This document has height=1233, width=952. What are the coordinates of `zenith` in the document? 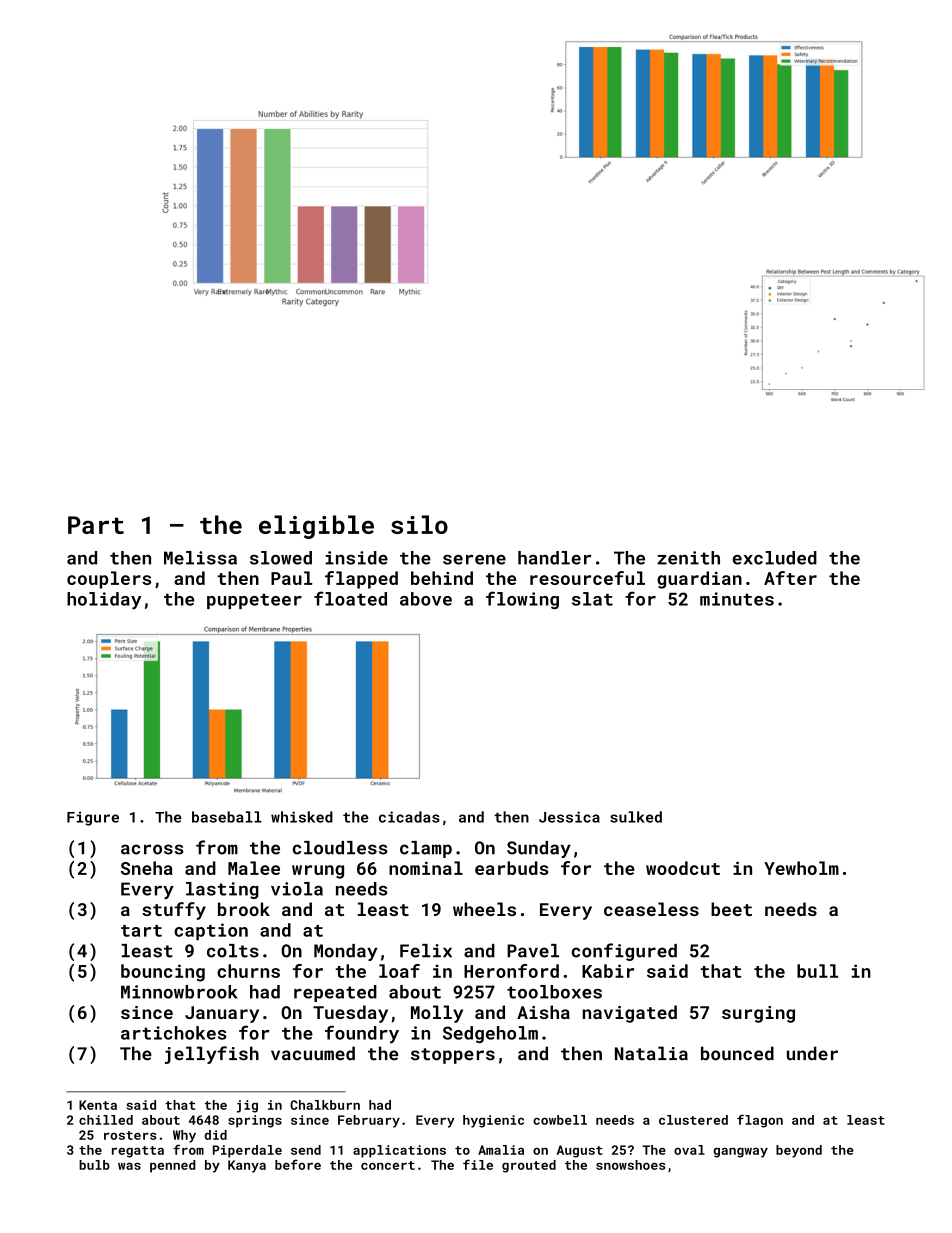 It's located at (688, 558).
